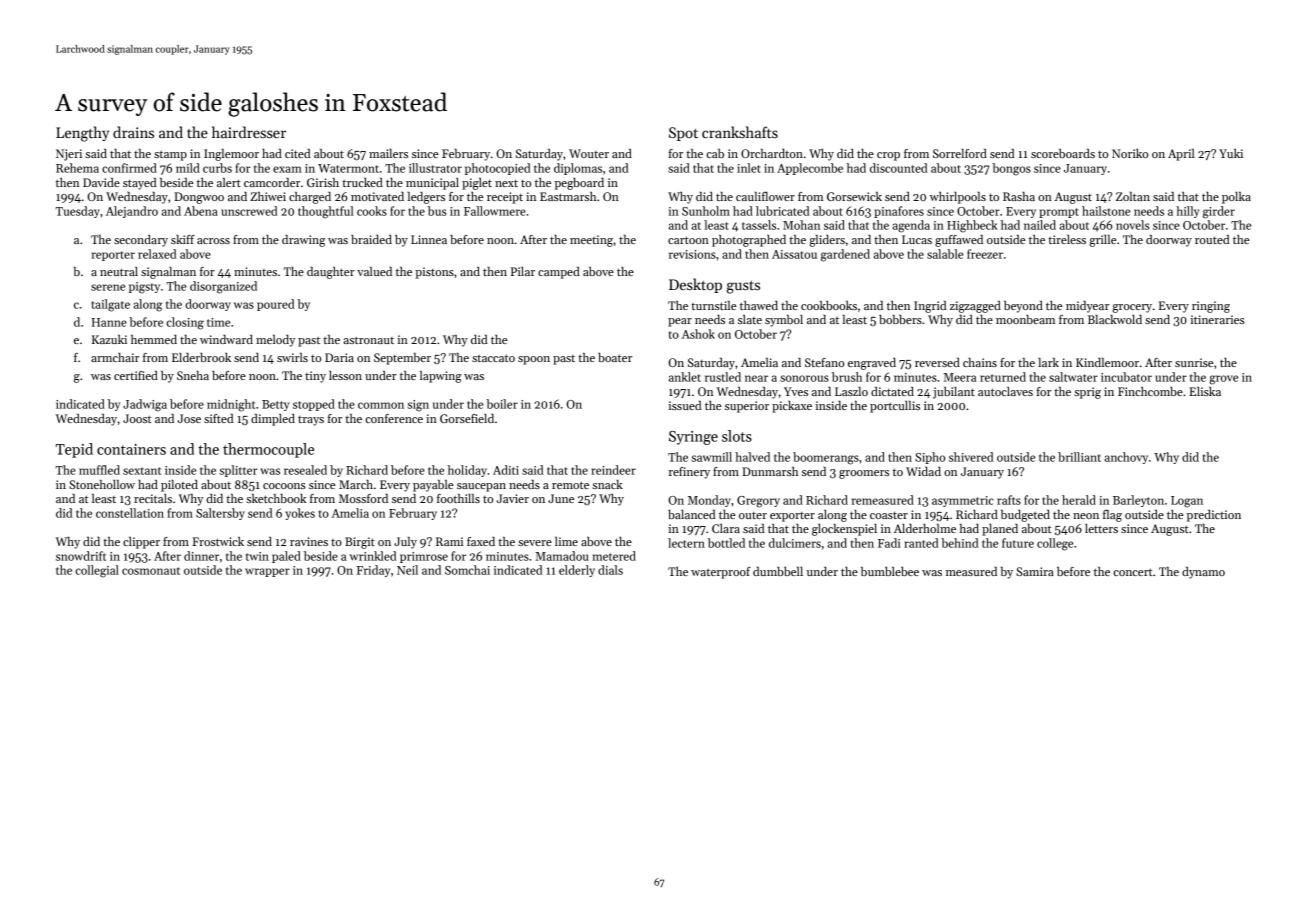 The width and height of the page is (1308, 924). I want to click on swirls, so click(292, 357).
